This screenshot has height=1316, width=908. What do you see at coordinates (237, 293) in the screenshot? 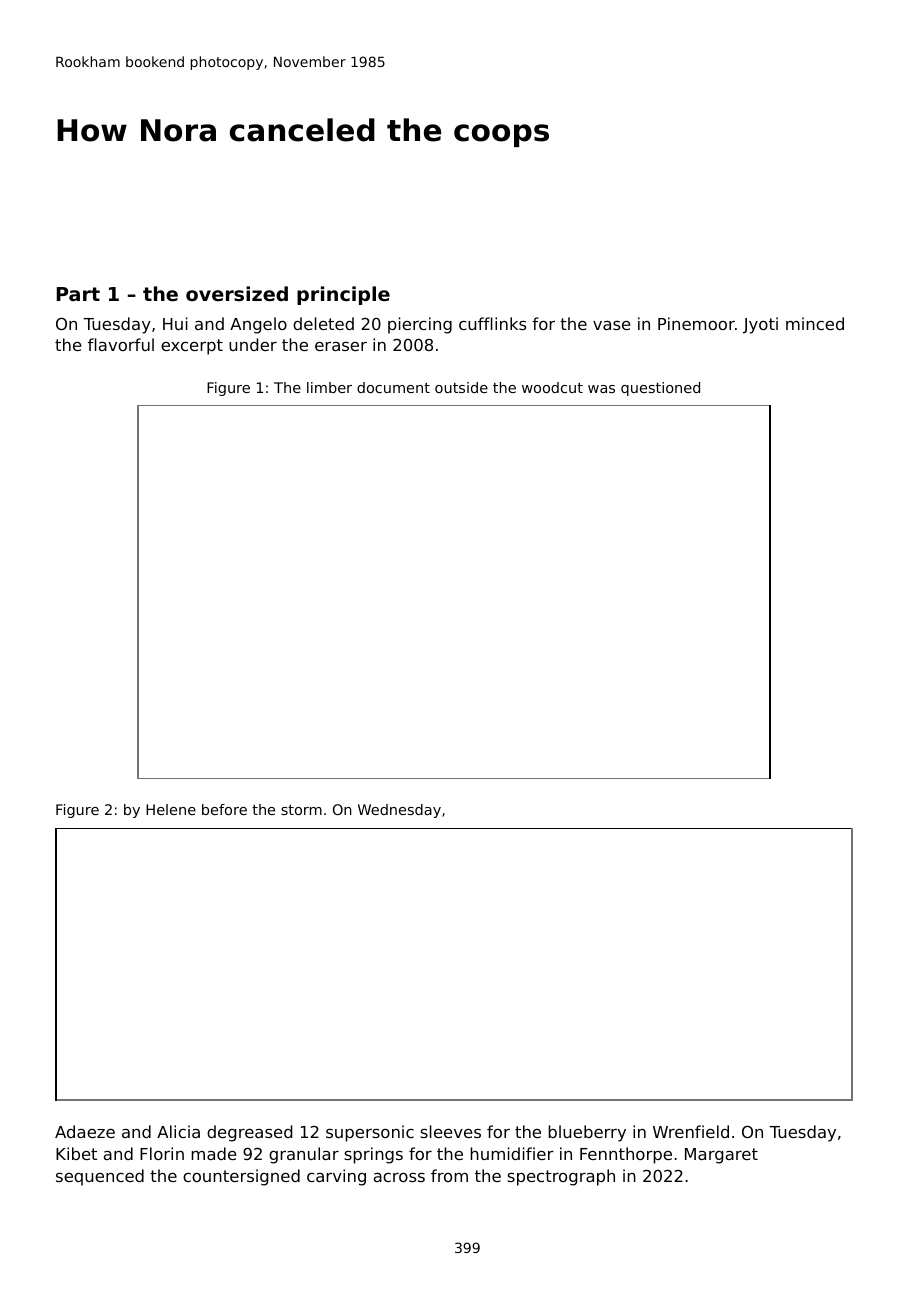
I see `oversized` at bounding box center [237, 293].
